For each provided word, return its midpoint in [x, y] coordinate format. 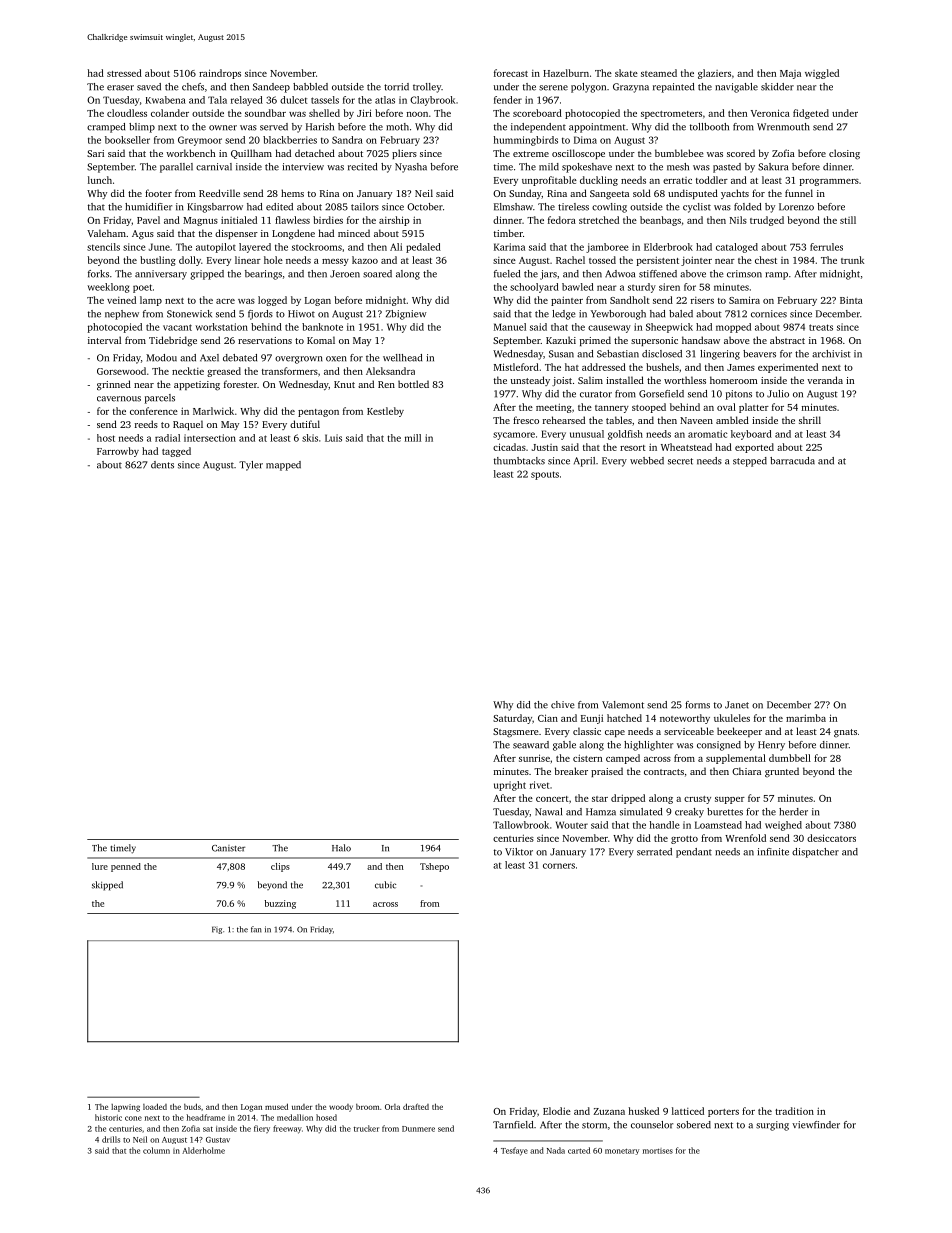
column [156, 1150]
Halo [341, 848]
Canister [228, 848]
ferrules [826, 247]
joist [562, 381]
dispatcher [815, 853]
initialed [239, 220]
